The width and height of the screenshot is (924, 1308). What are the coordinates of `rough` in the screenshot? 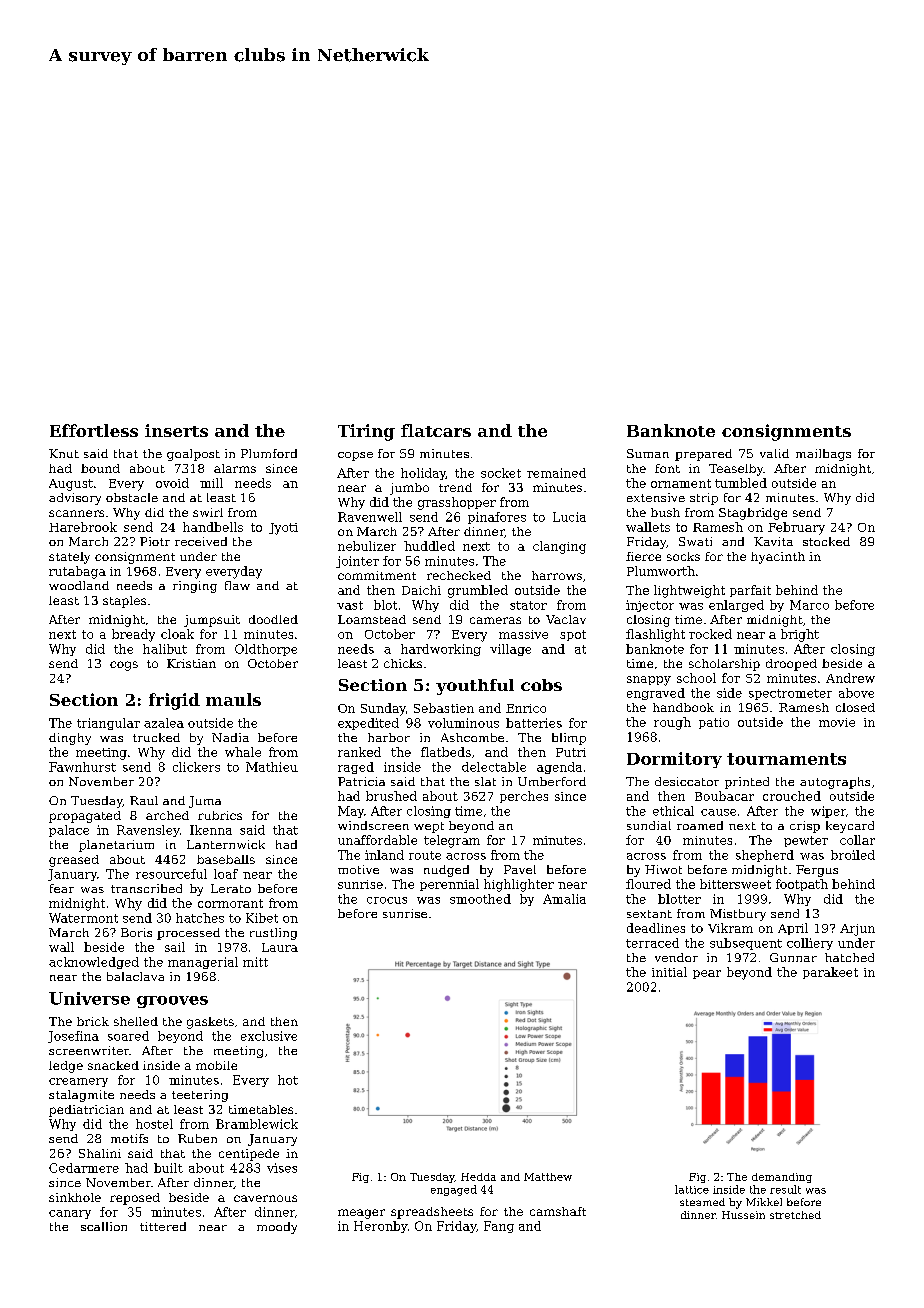 It's located at (672, 723).
